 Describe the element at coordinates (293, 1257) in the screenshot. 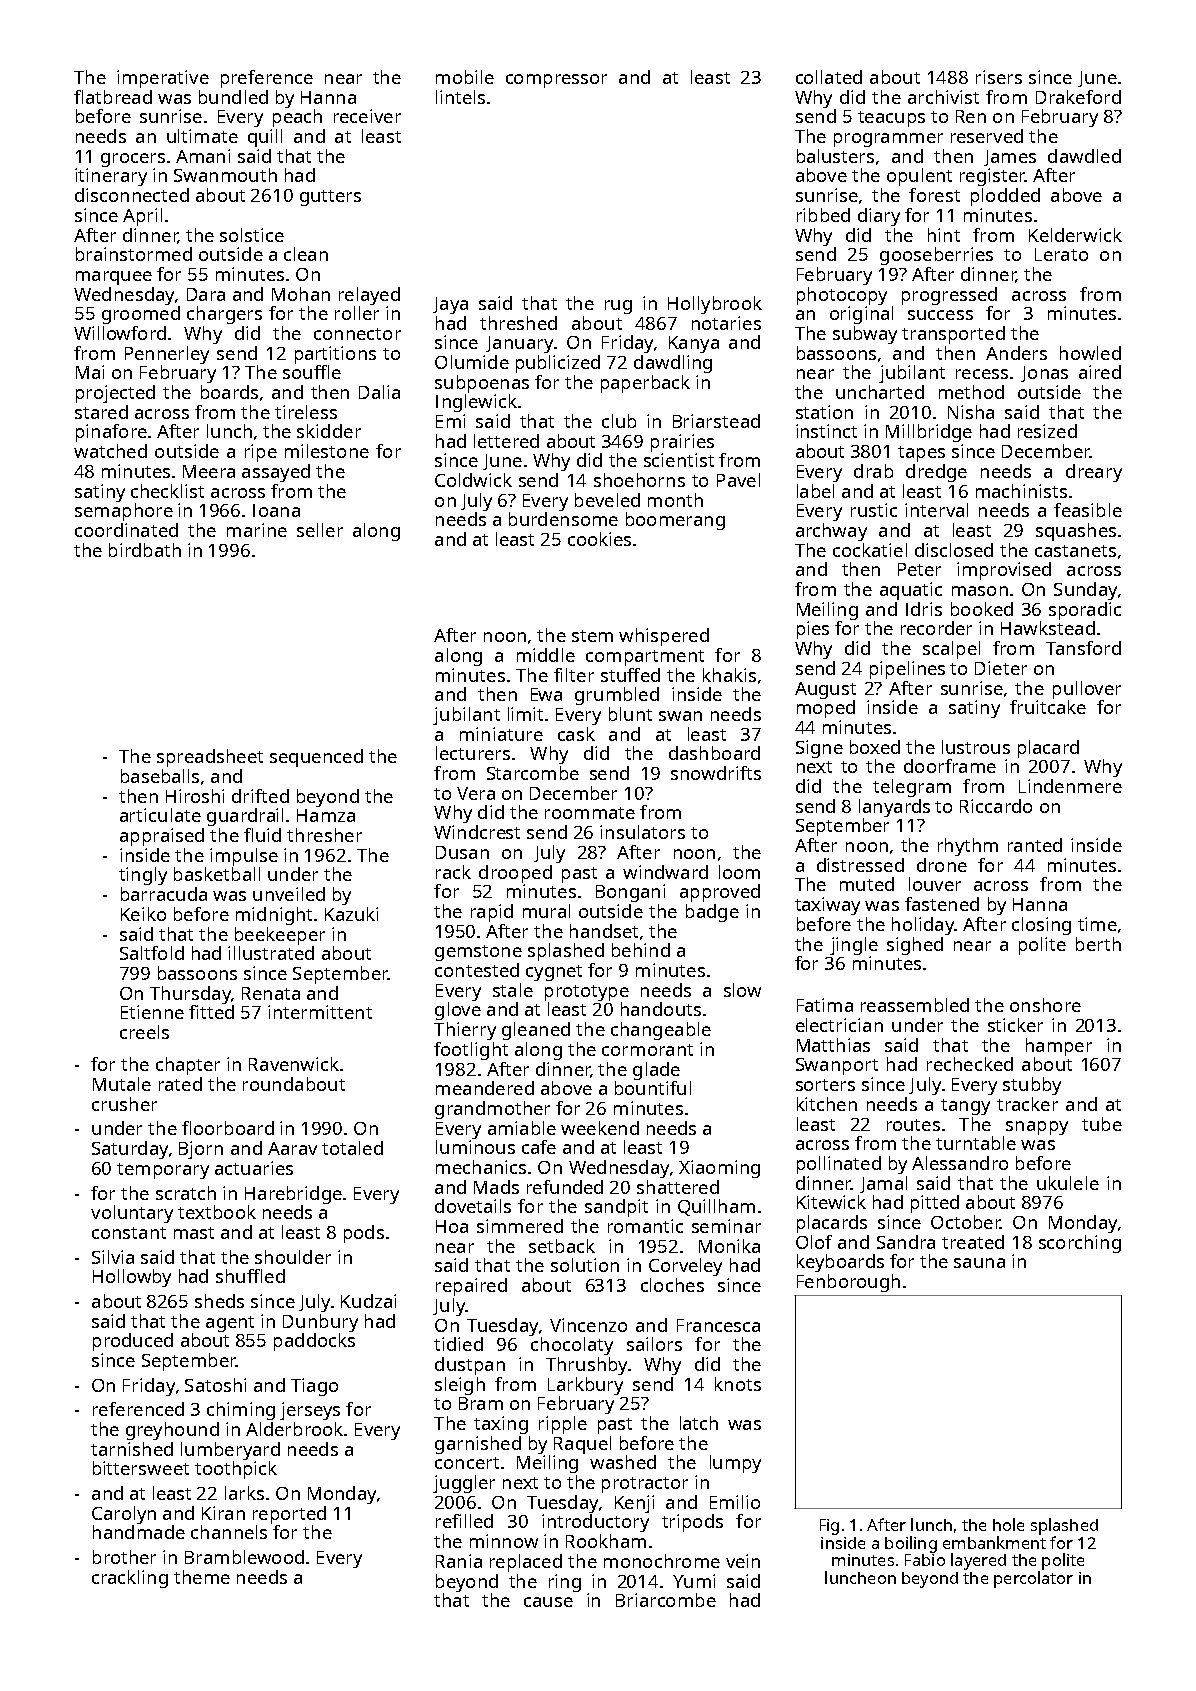

I see `shoulder` at that location.
